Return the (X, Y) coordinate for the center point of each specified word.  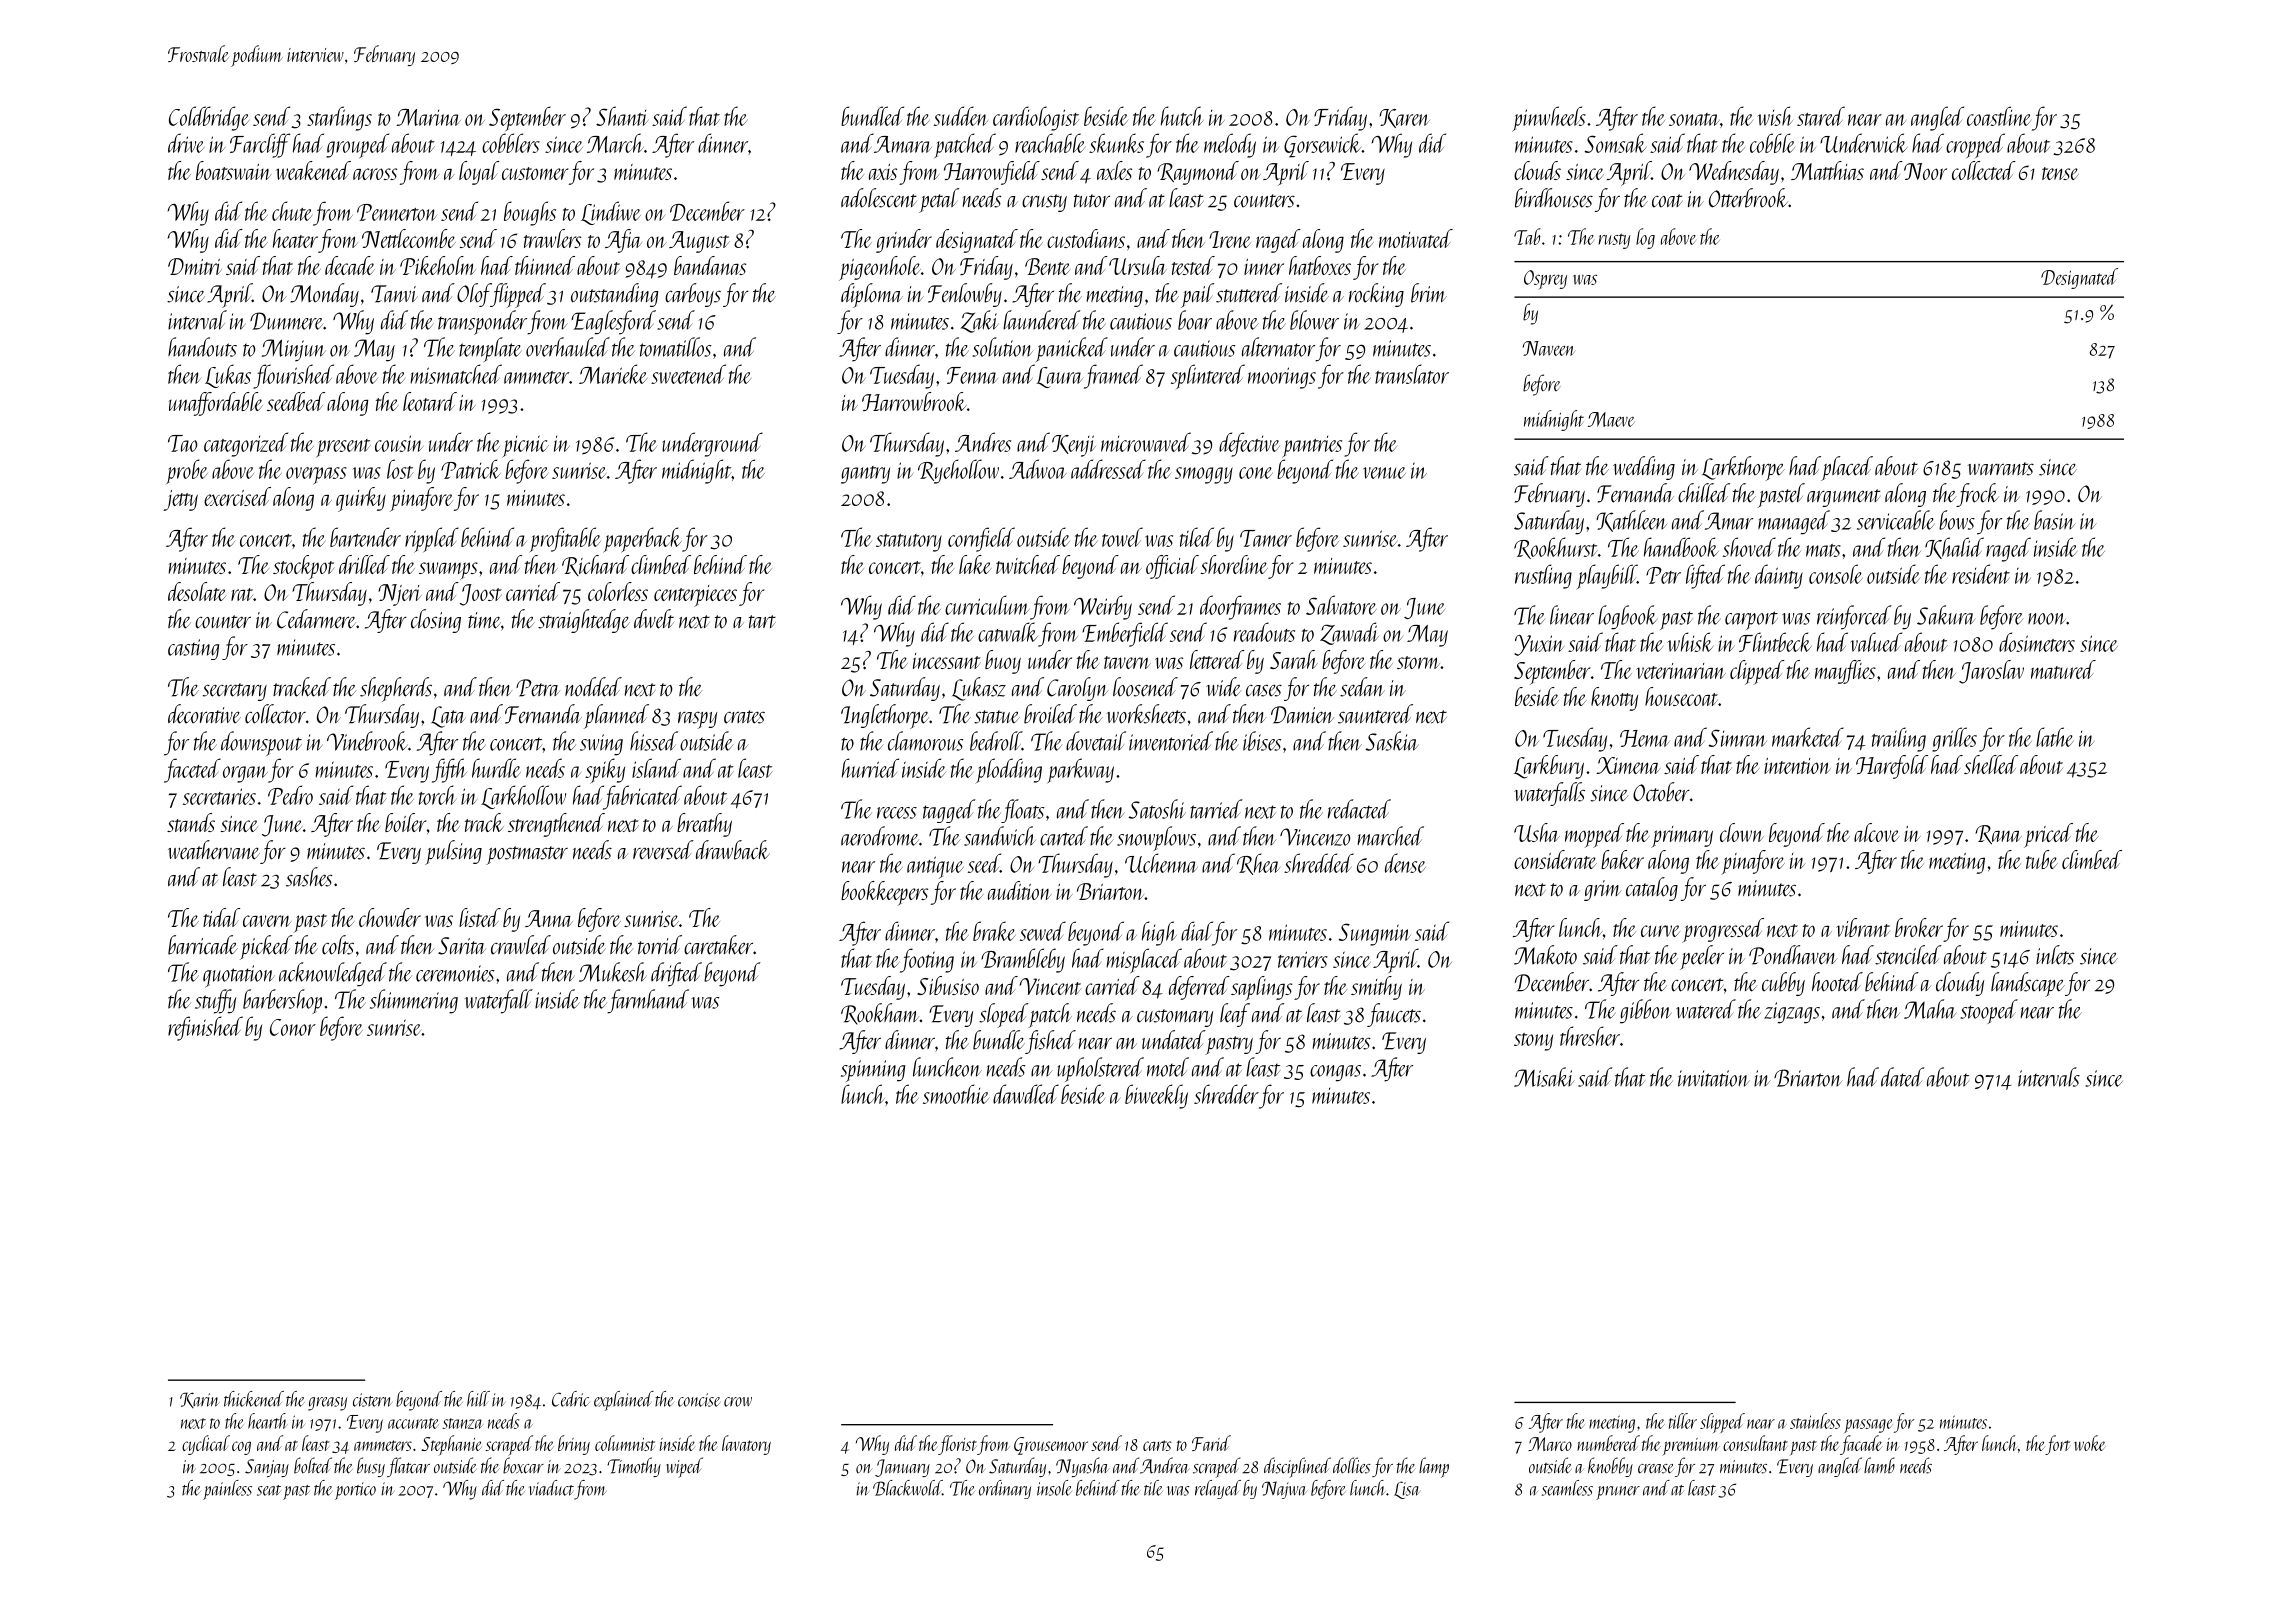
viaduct (551, 1488)
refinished (205, 1028)
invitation (1714, 1078)
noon (2047, 619)
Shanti (622, 116)
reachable (1050, 143)
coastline (1999, 116)
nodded (593, 687)
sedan (1362, 687)
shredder (1226, 1094)
